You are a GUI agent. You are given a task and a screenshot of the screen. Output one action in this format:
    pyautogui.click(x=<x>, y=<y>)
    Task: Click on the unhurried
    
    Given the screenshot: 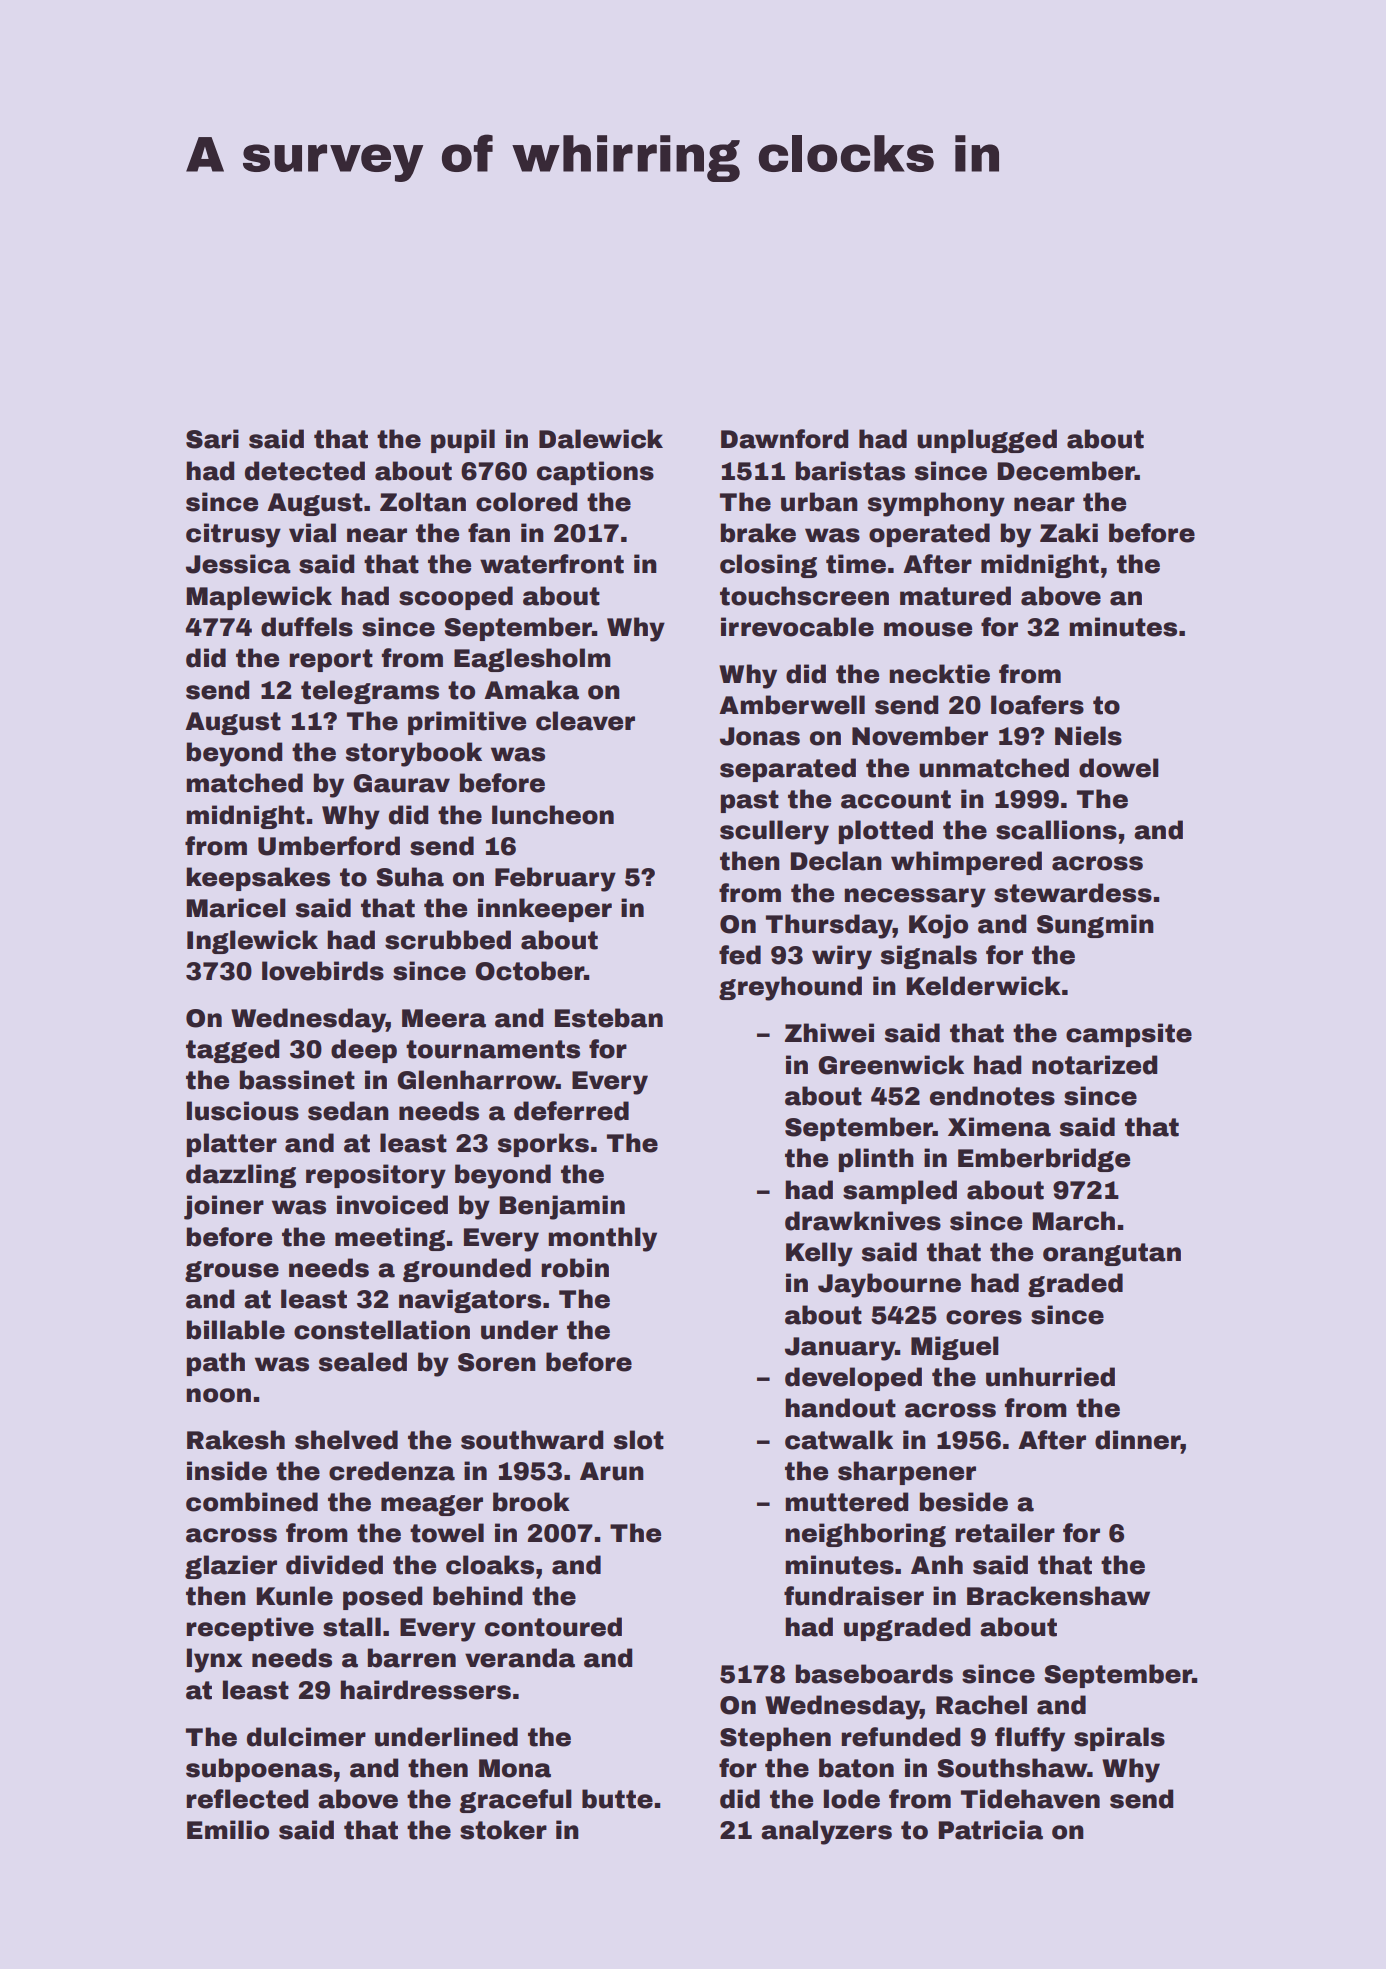 What is the action you would take?
    pyautogui.click(x=1050, y=1377)
